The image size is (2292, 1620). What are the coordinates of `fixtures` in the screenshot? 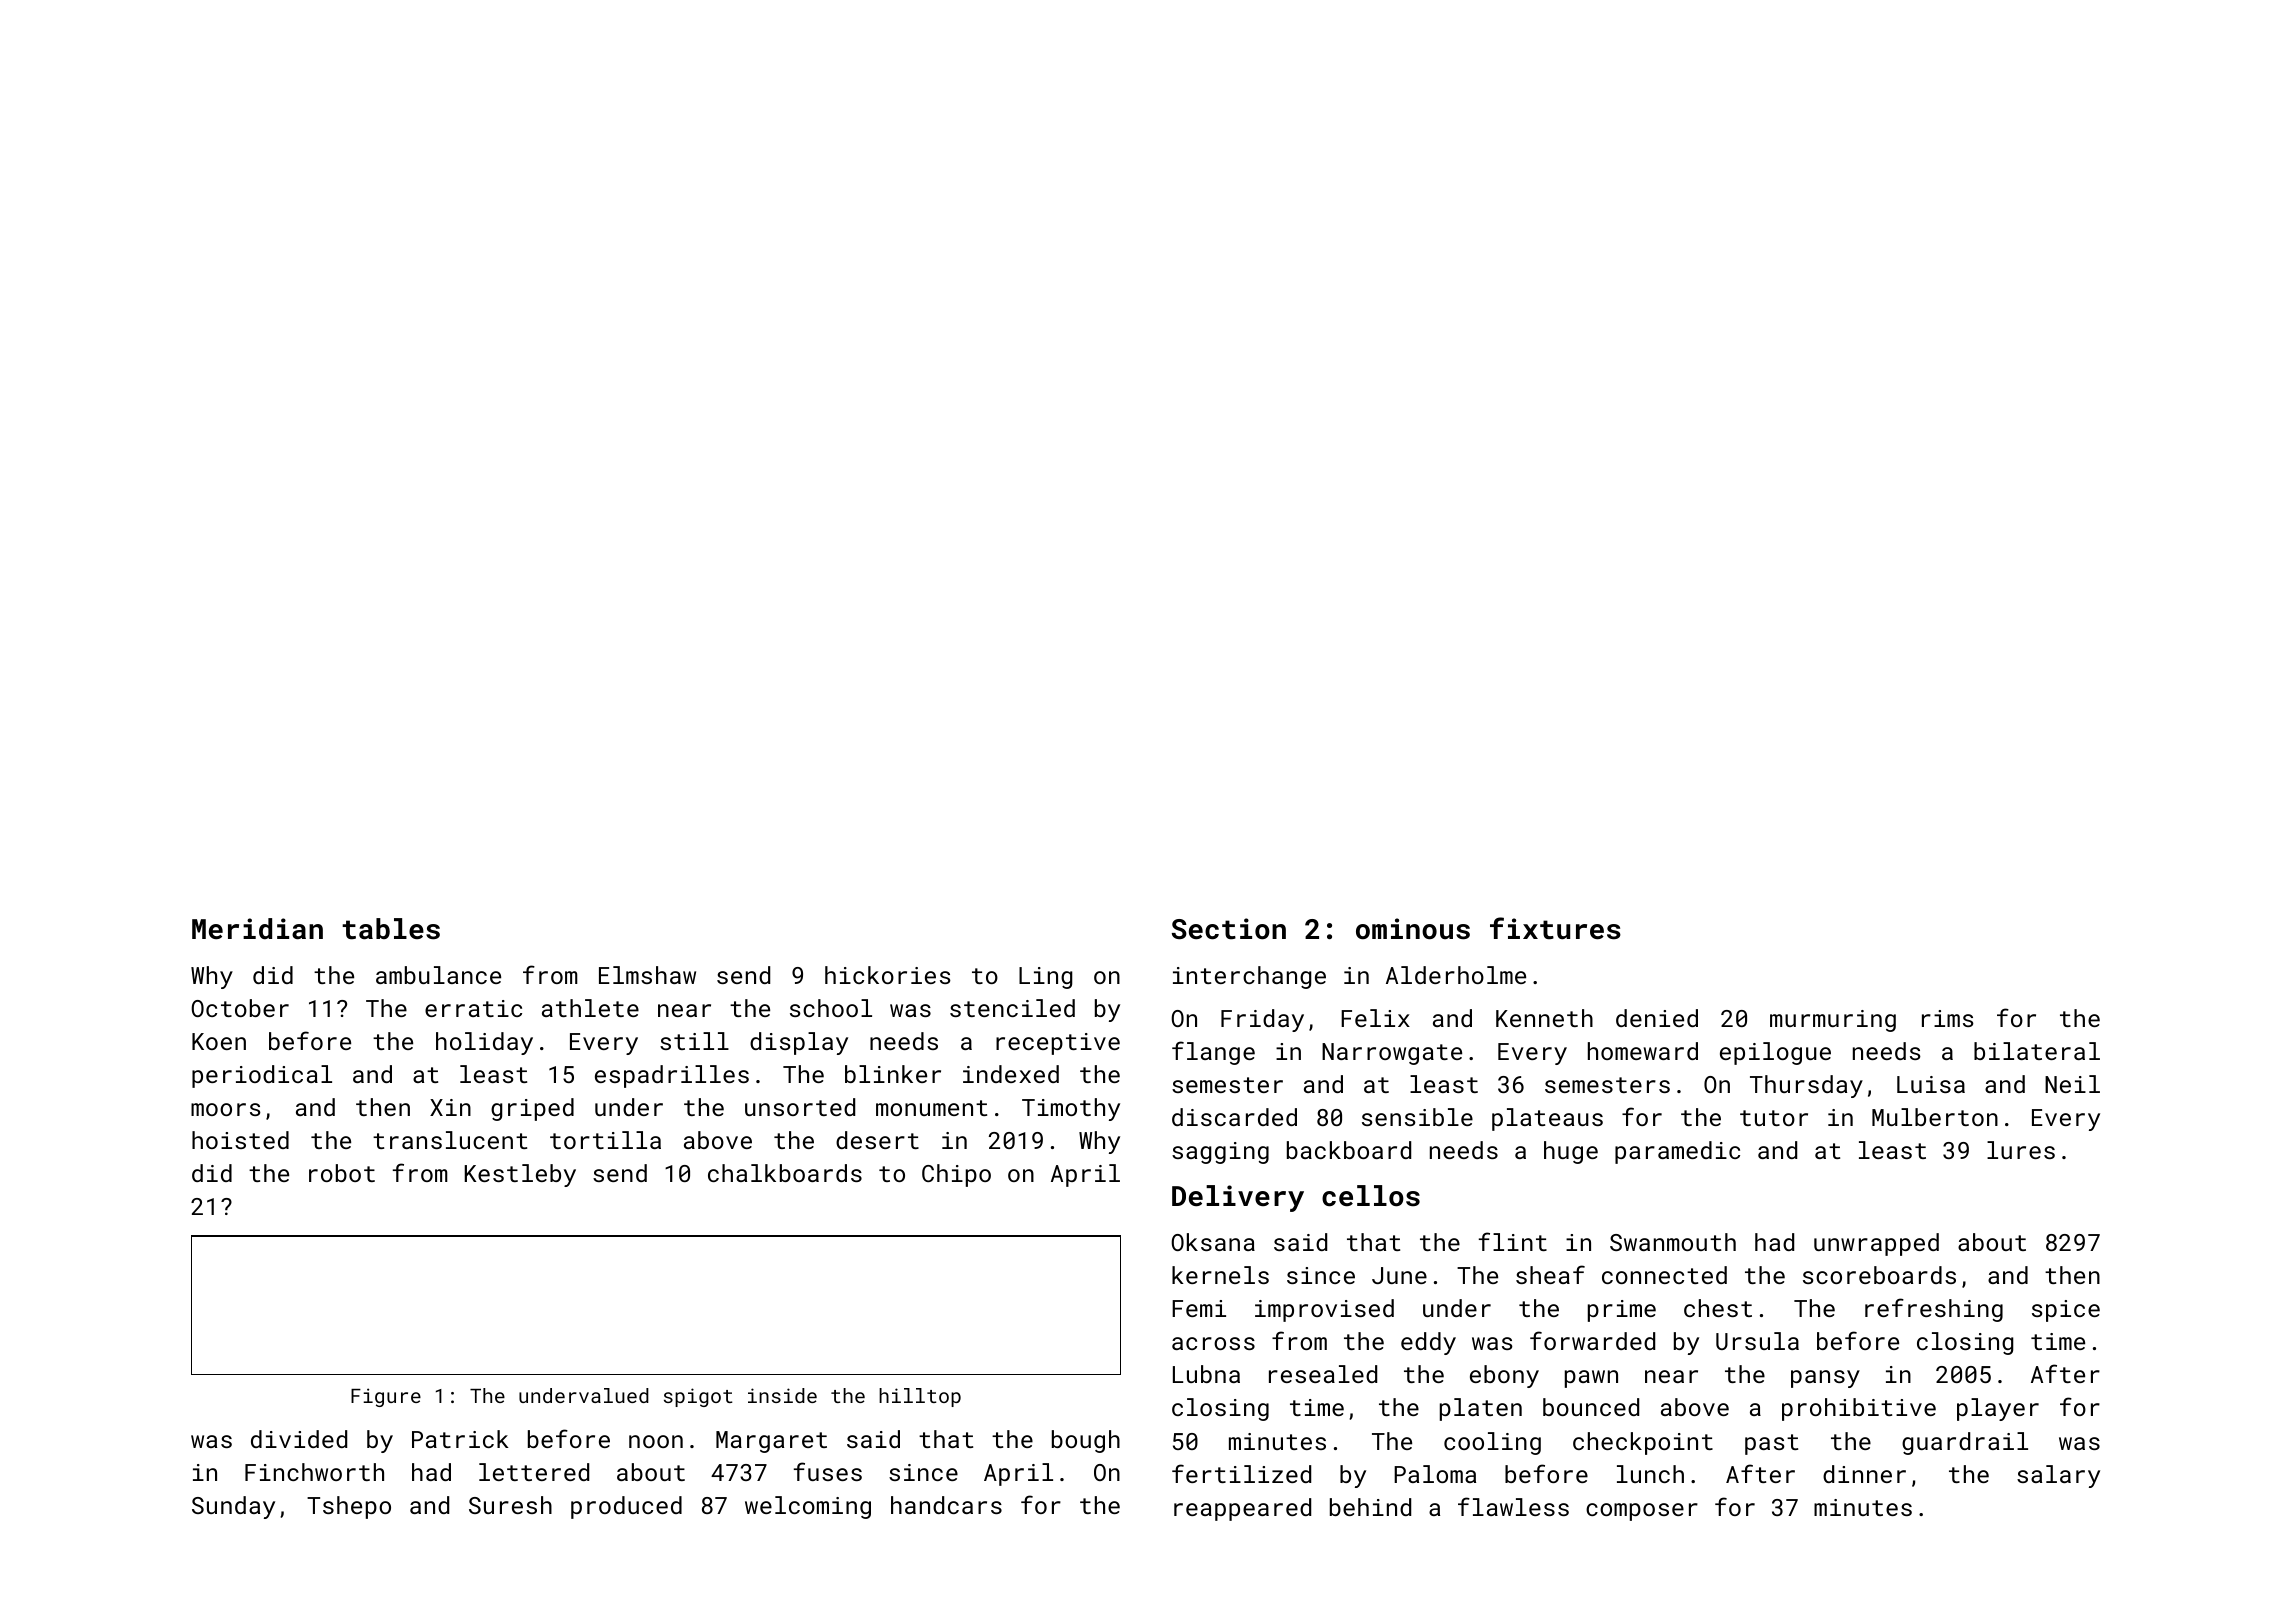 It's located at (1555, 928).
